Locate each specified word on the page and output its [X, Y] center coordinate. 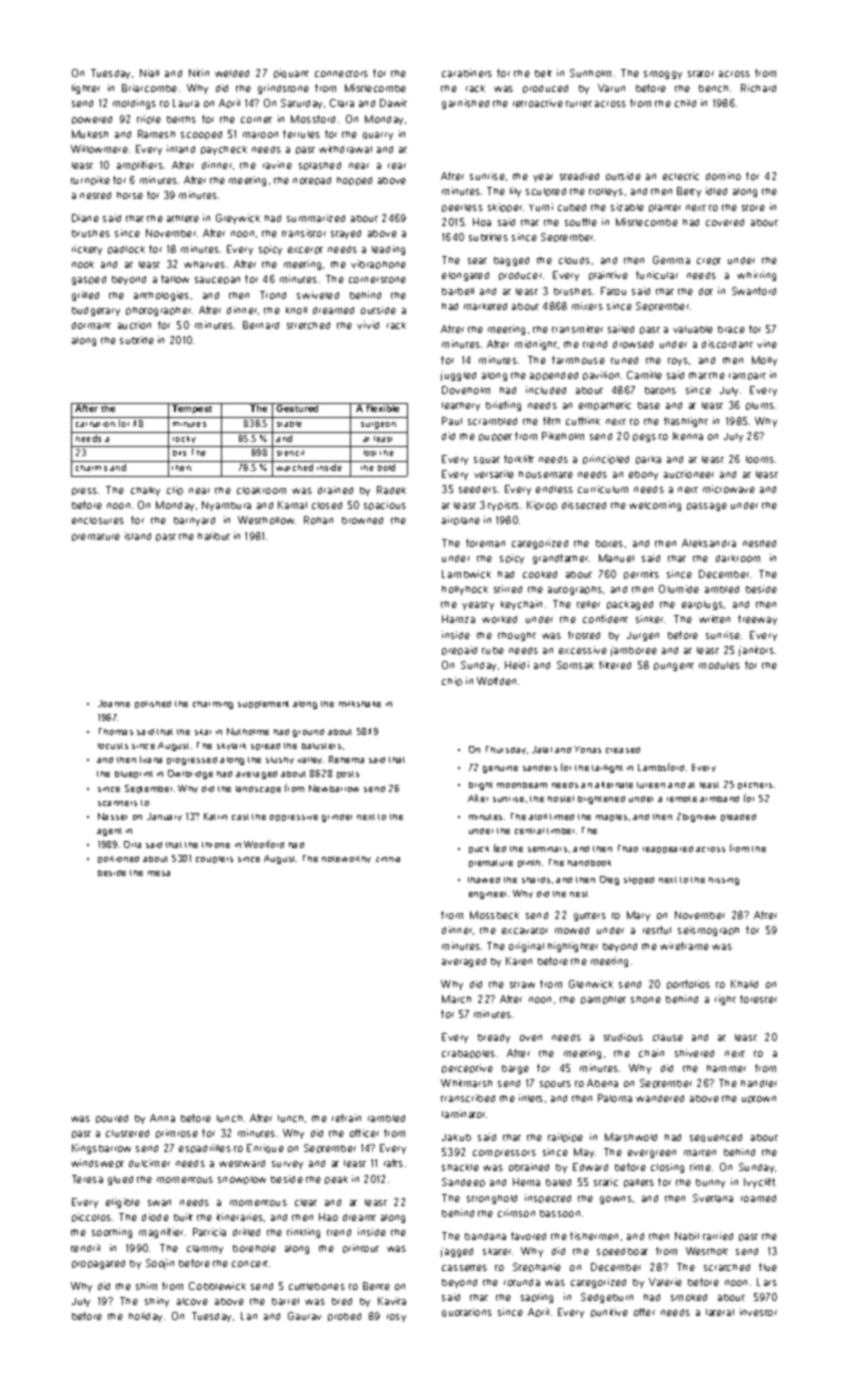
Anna [162, 1118]
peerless [462, 208]
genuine [500, 769]
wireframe [684, 946]
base [649, 405]
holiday [145, 1317]
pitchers [755, 785]
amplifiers [140, 165]
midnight [536, 345]
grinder [337, 818]
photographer [158, 311]
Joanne [114, 703]
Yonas [587, 749]
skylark [231, 746]
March [456, 999]
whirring [756, 276]
